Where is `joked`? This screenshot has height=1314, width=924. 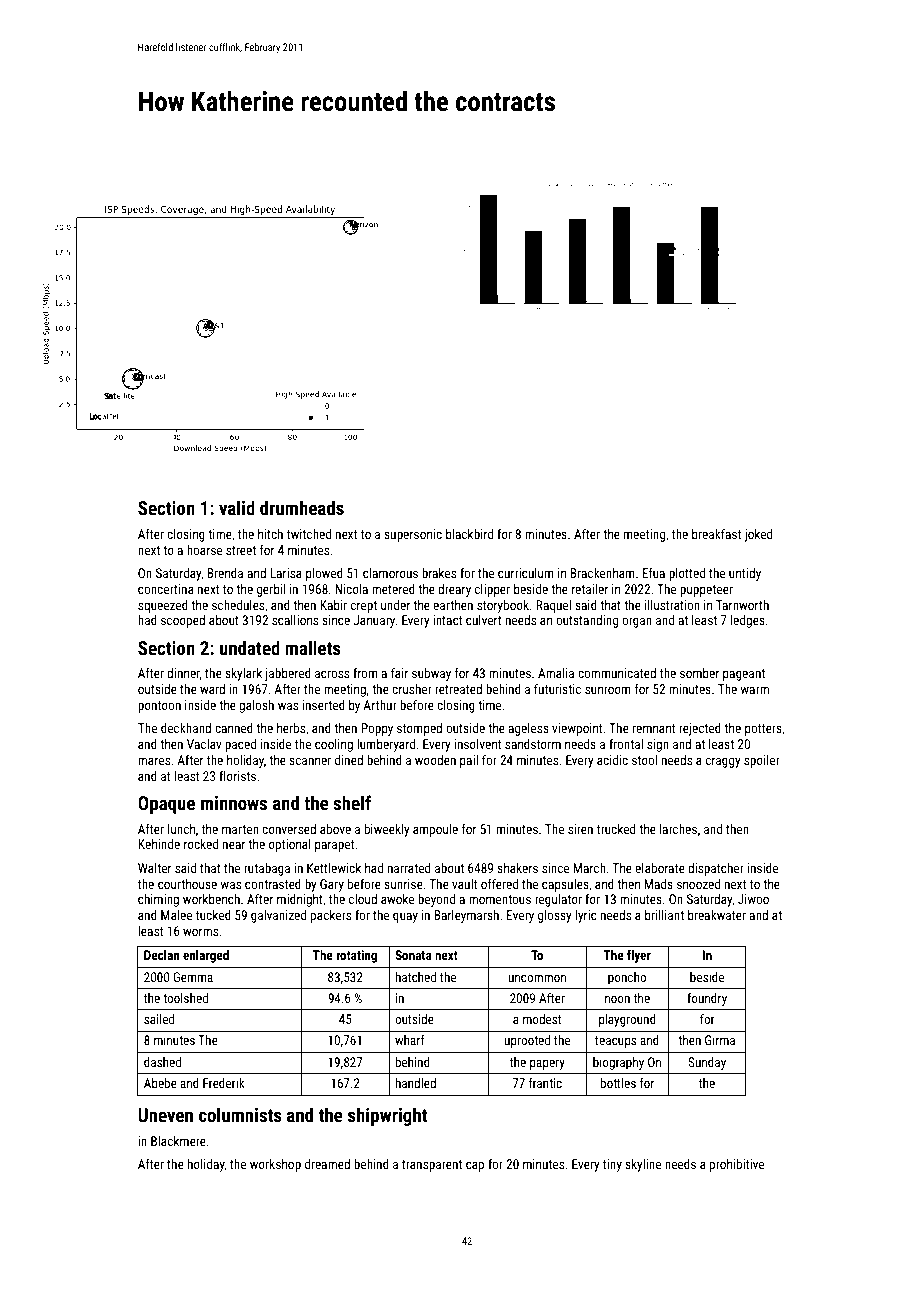
joked is located at coordinates (758, 535).
